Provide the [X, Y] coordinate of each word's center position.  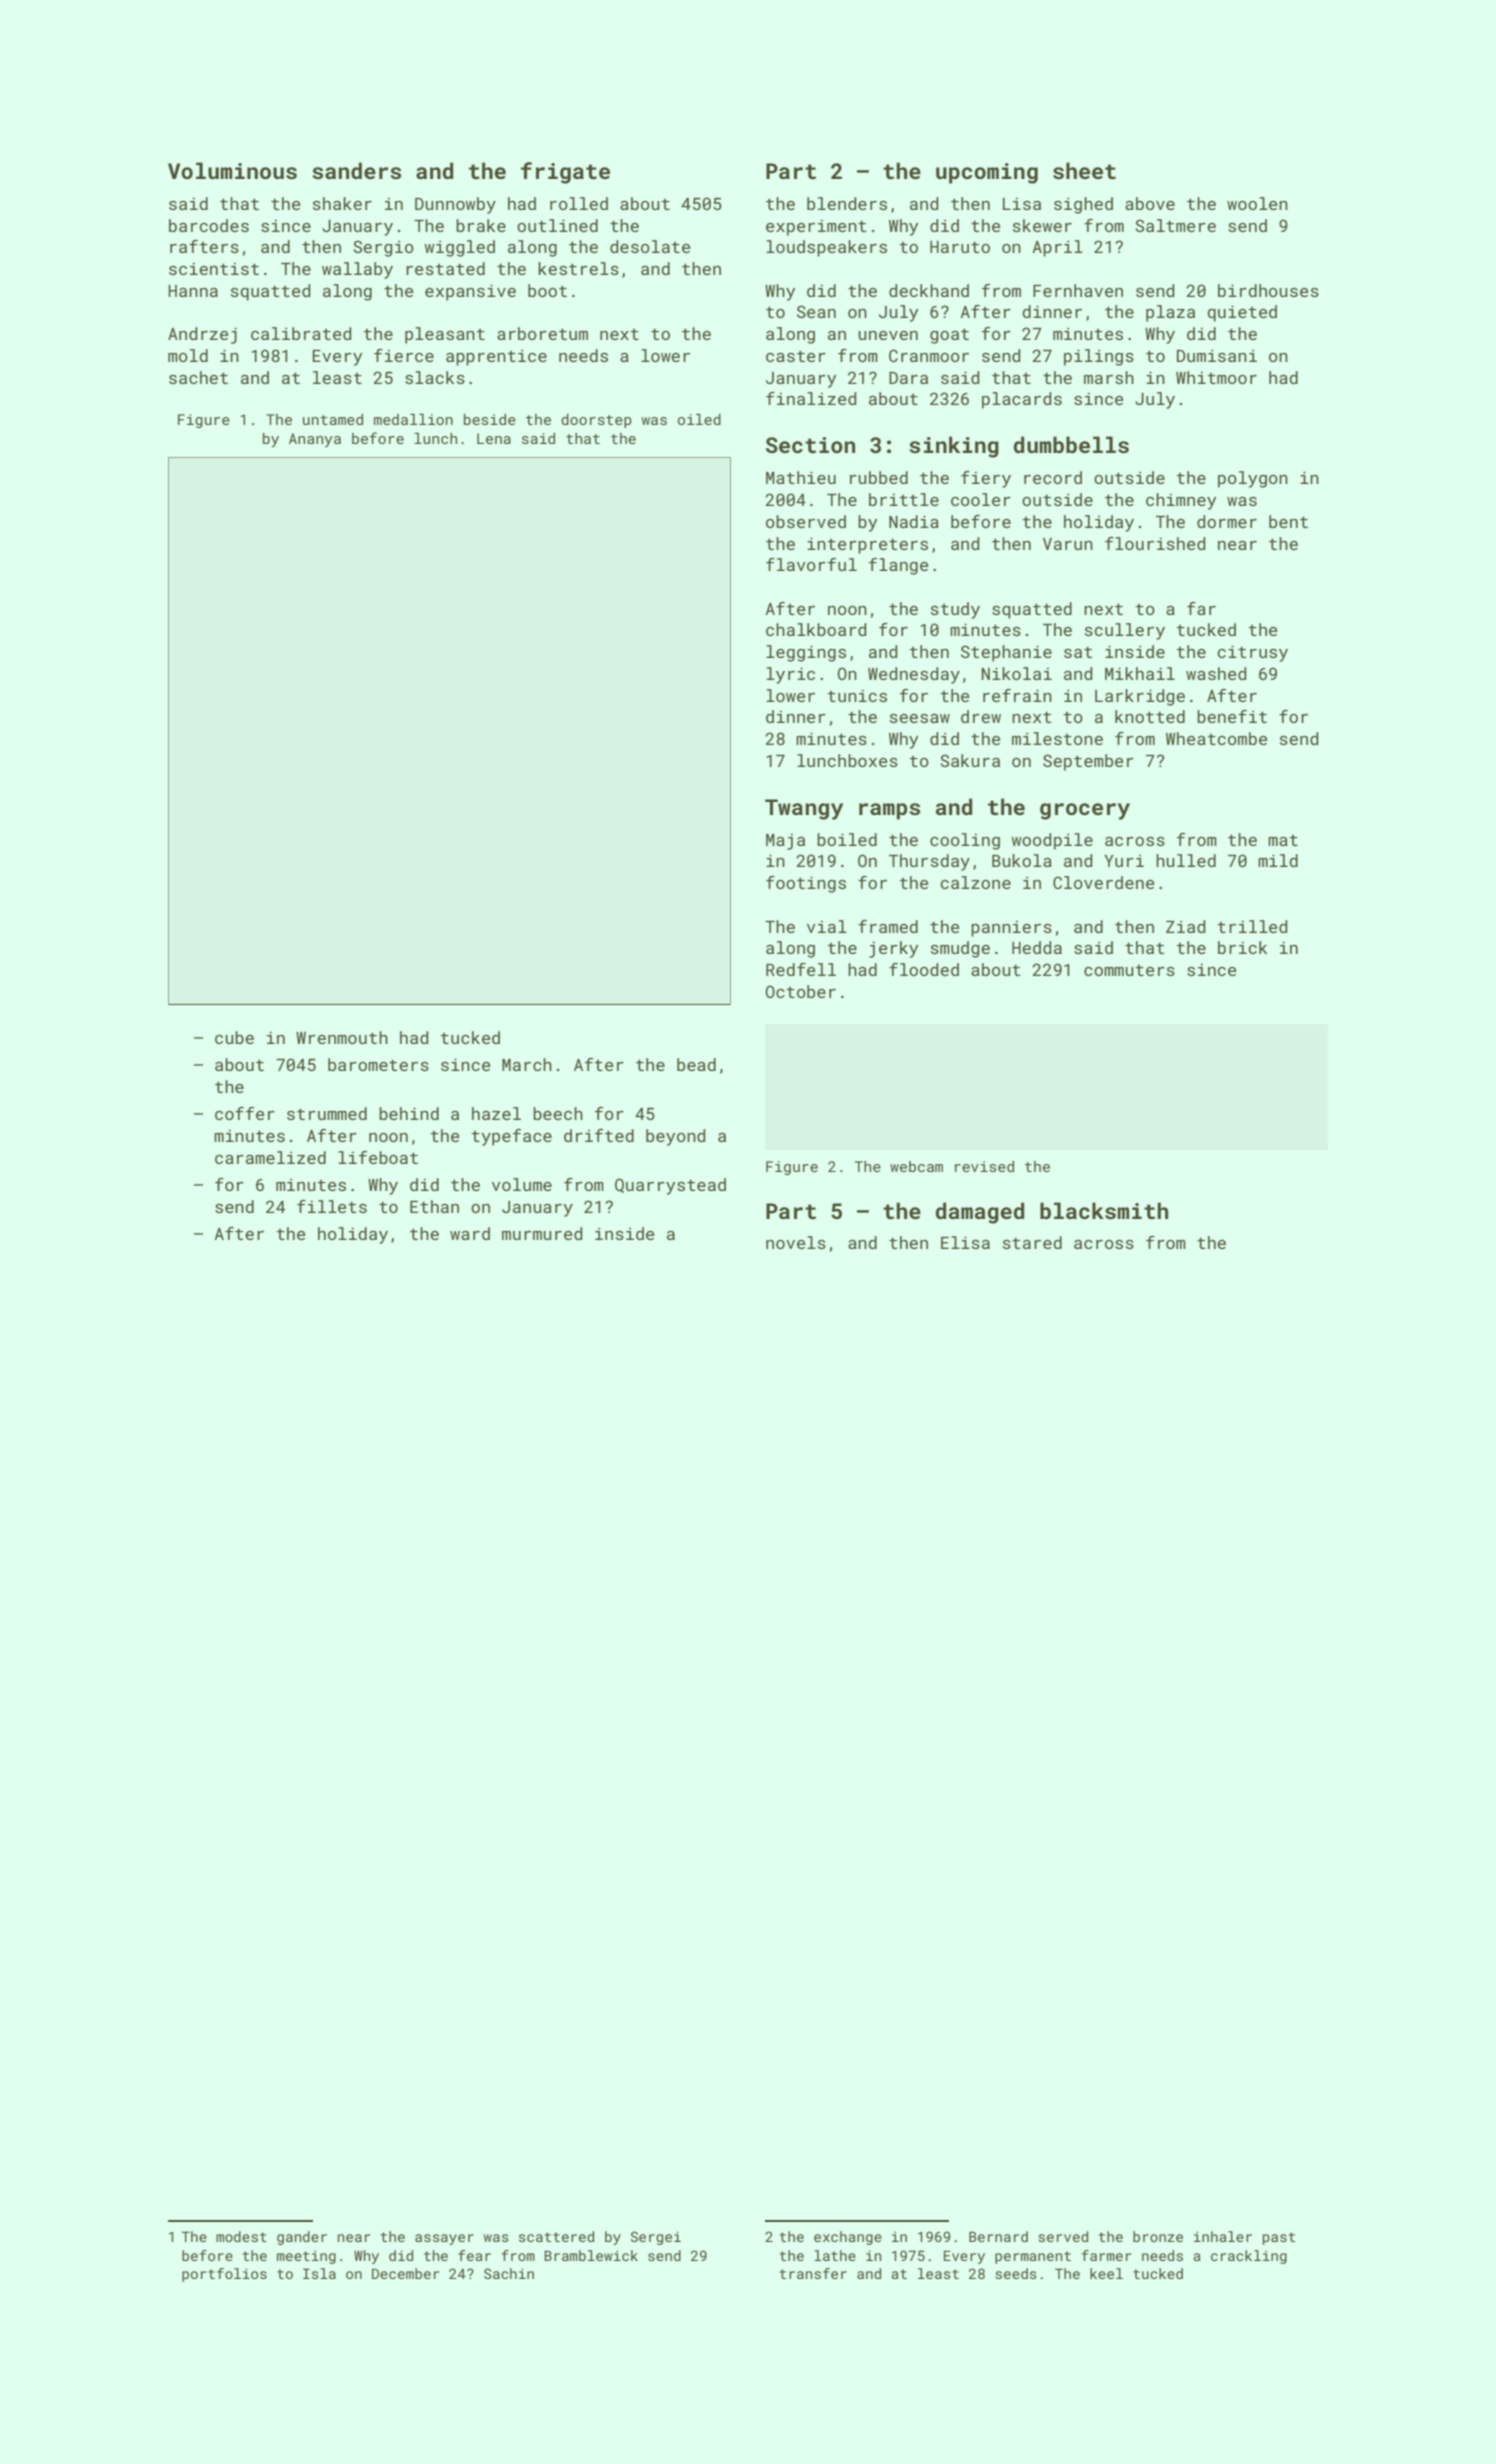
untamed [333, 419]
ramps [889, 811]
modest [241, 2236]
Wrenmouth [342, 1037]
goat [949, 336]
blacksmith [1104, 1210]
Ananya [315, 440]
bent [1288, 521]
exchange [848, 2238]
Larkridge [1140, 697]
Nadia [914, 521]
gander [302, 2238]
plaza [1170, 313]
